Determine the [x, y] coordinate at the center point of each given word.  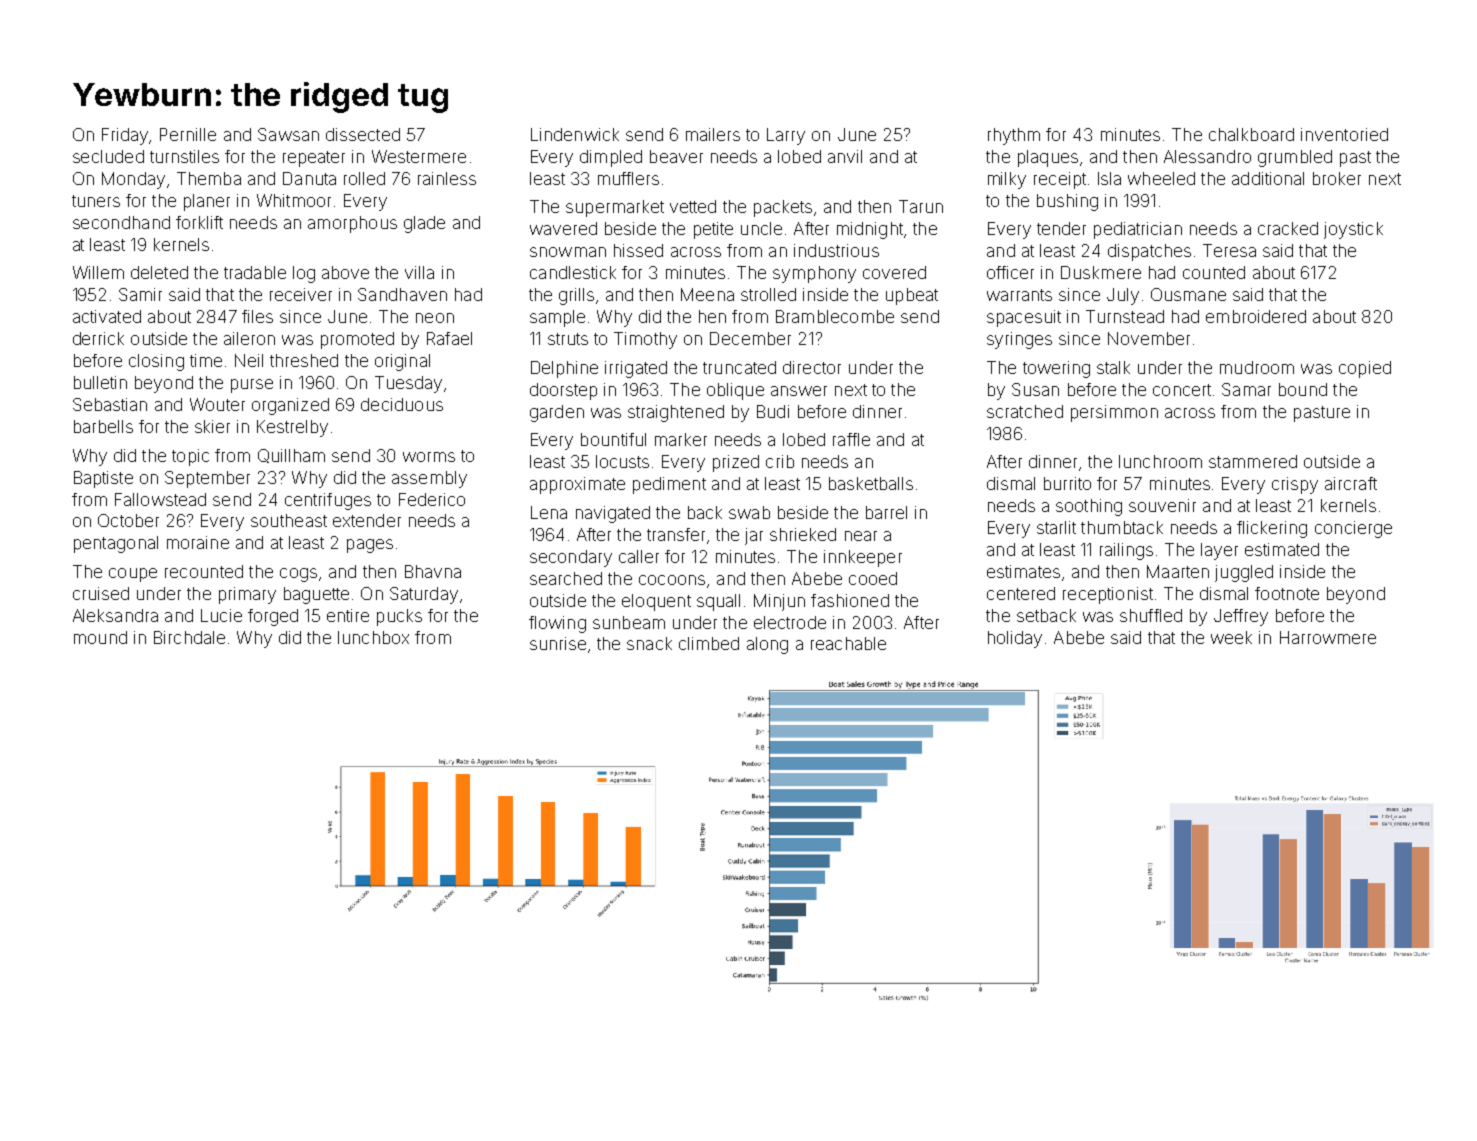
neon [435, 318]
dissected [363, 134]
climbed [709, 643]
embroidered [1256, 316]
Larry [786, 136]
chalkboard [1251, 134]
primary [247, 595]
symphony [814, 274]
